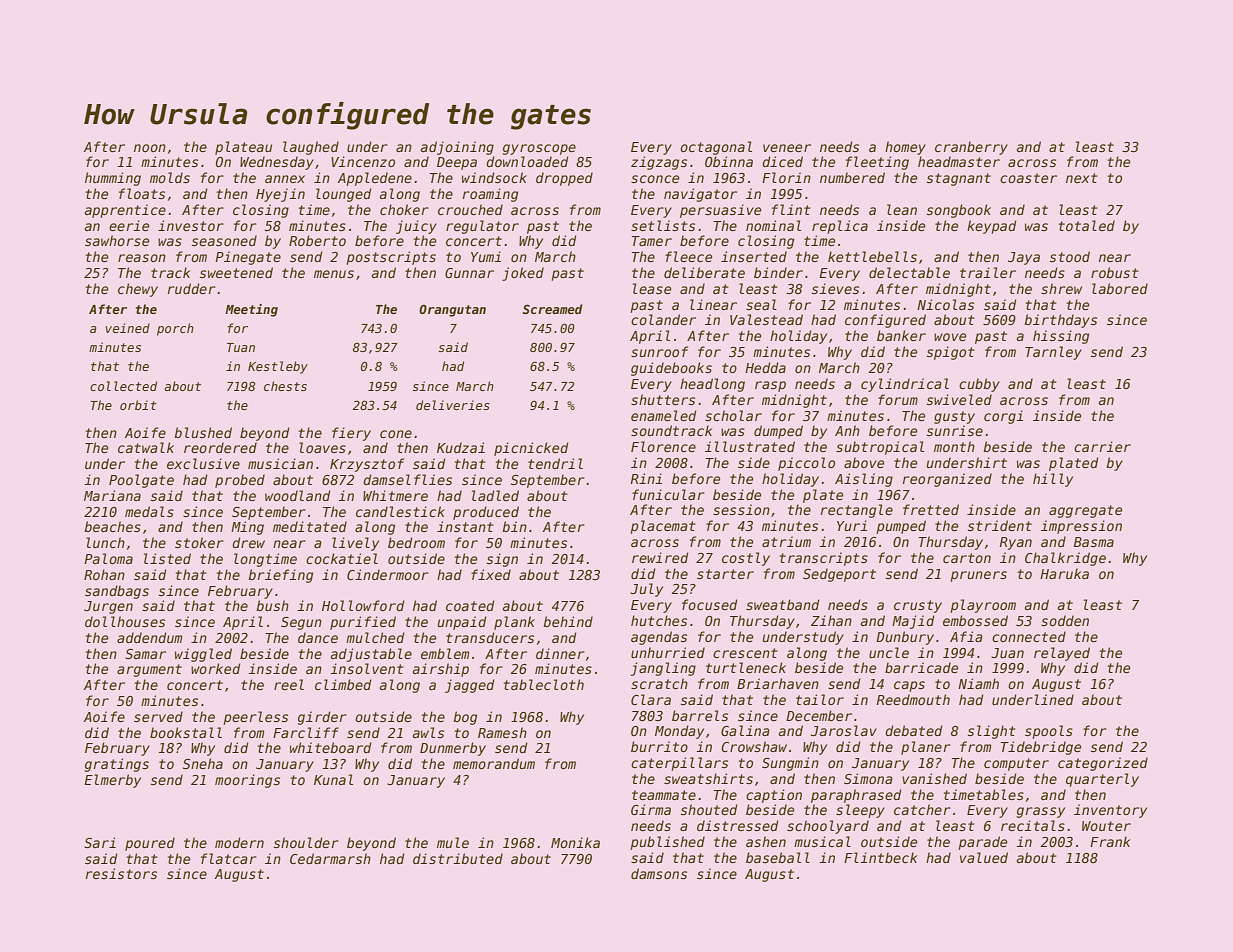 The height and width of the screenshot is (952, 1233). I want to click on fixed, so click(491, 574).
